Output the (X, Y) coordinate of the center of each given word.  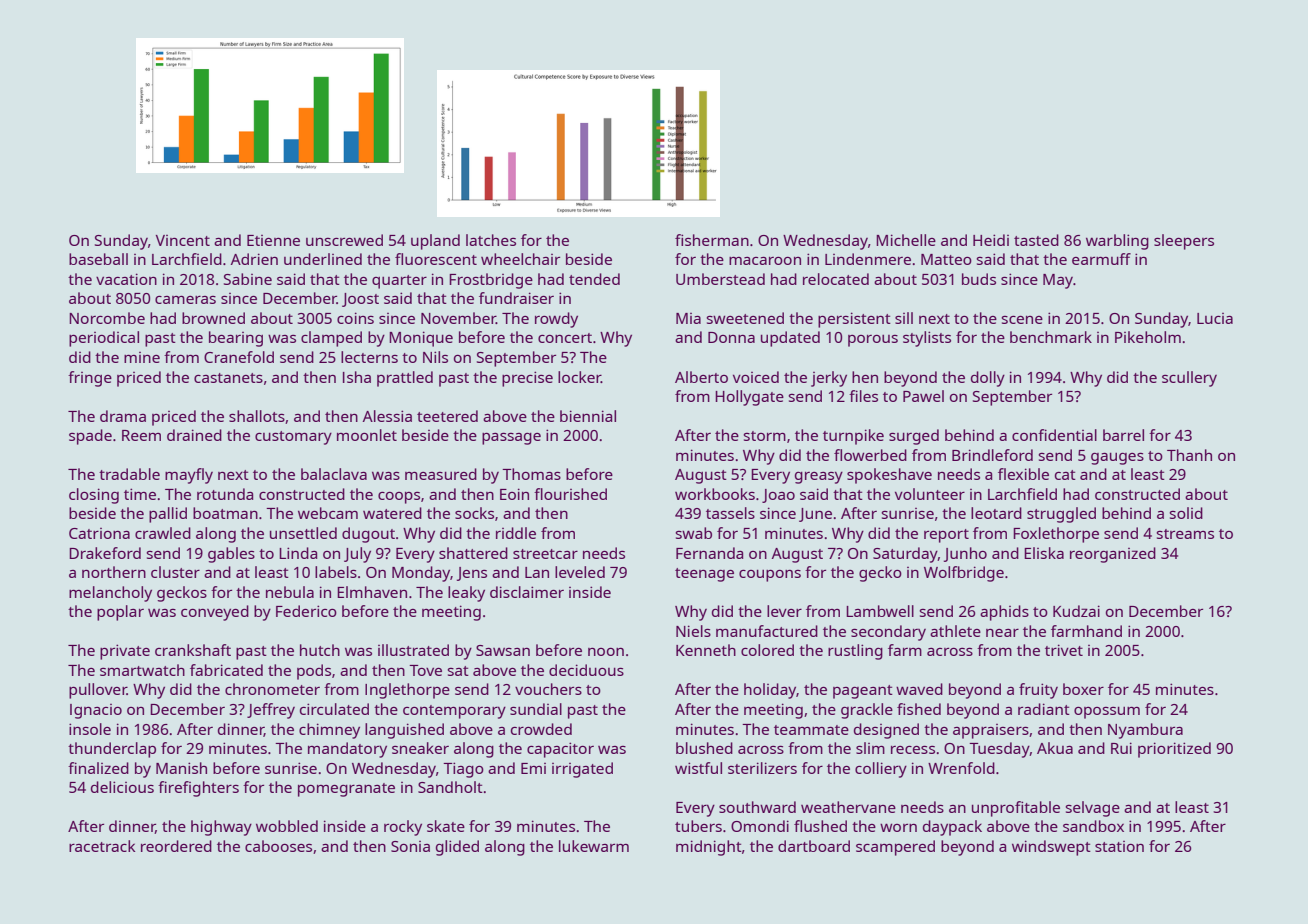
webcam (328, 513)
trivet (1064, 650)
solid (1186, 513)
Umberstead (720, 279)
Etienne (273, 240)
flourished (570, 494)
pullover (98, 691)
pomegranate (346, 790)
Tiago (463, 770)
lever (784, 611)
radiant (1044, 709)
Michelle (906, 240)
